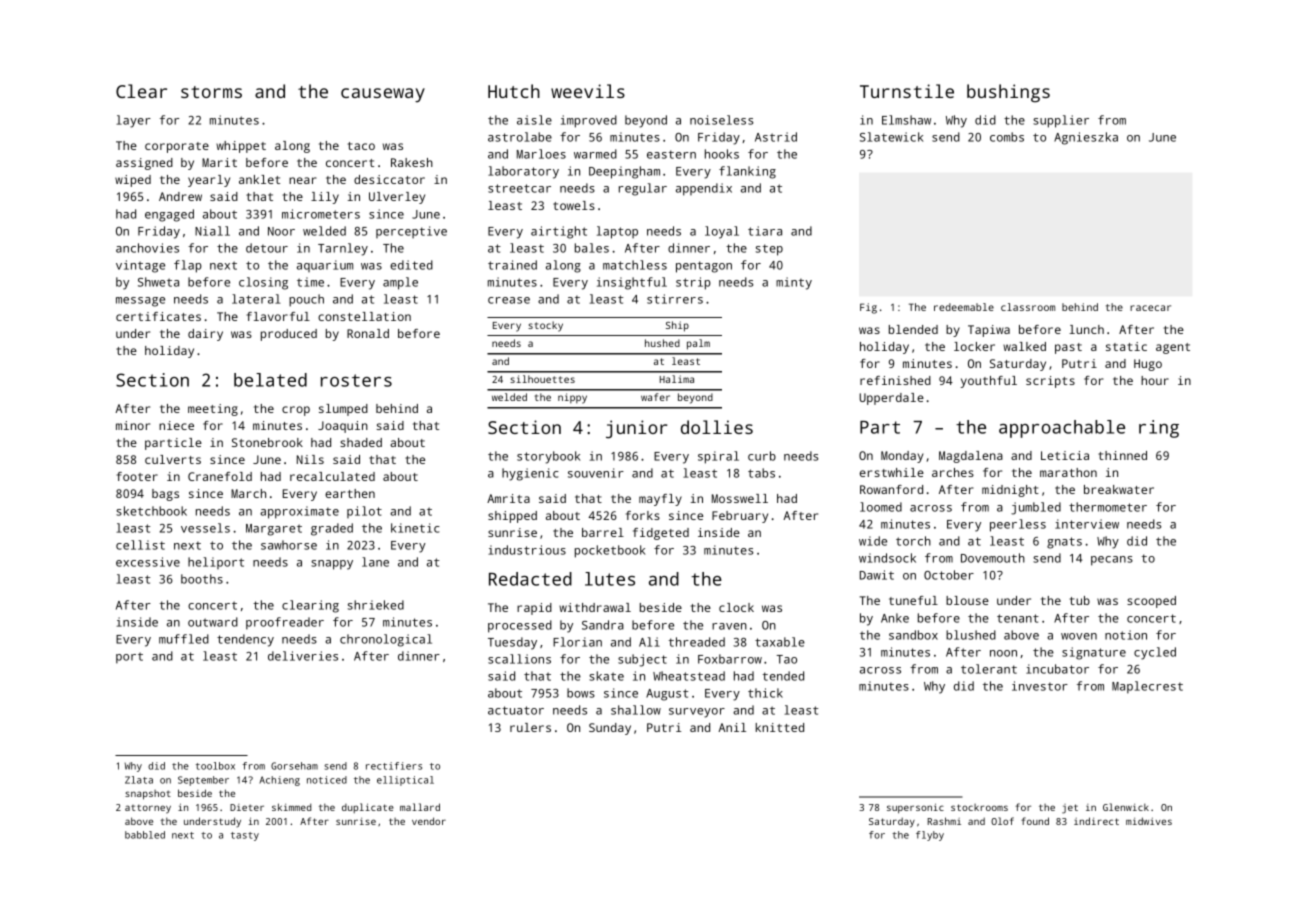  Describe the element at coordinates (356, 380) in the screenshot. I see `rosters` at that location.
